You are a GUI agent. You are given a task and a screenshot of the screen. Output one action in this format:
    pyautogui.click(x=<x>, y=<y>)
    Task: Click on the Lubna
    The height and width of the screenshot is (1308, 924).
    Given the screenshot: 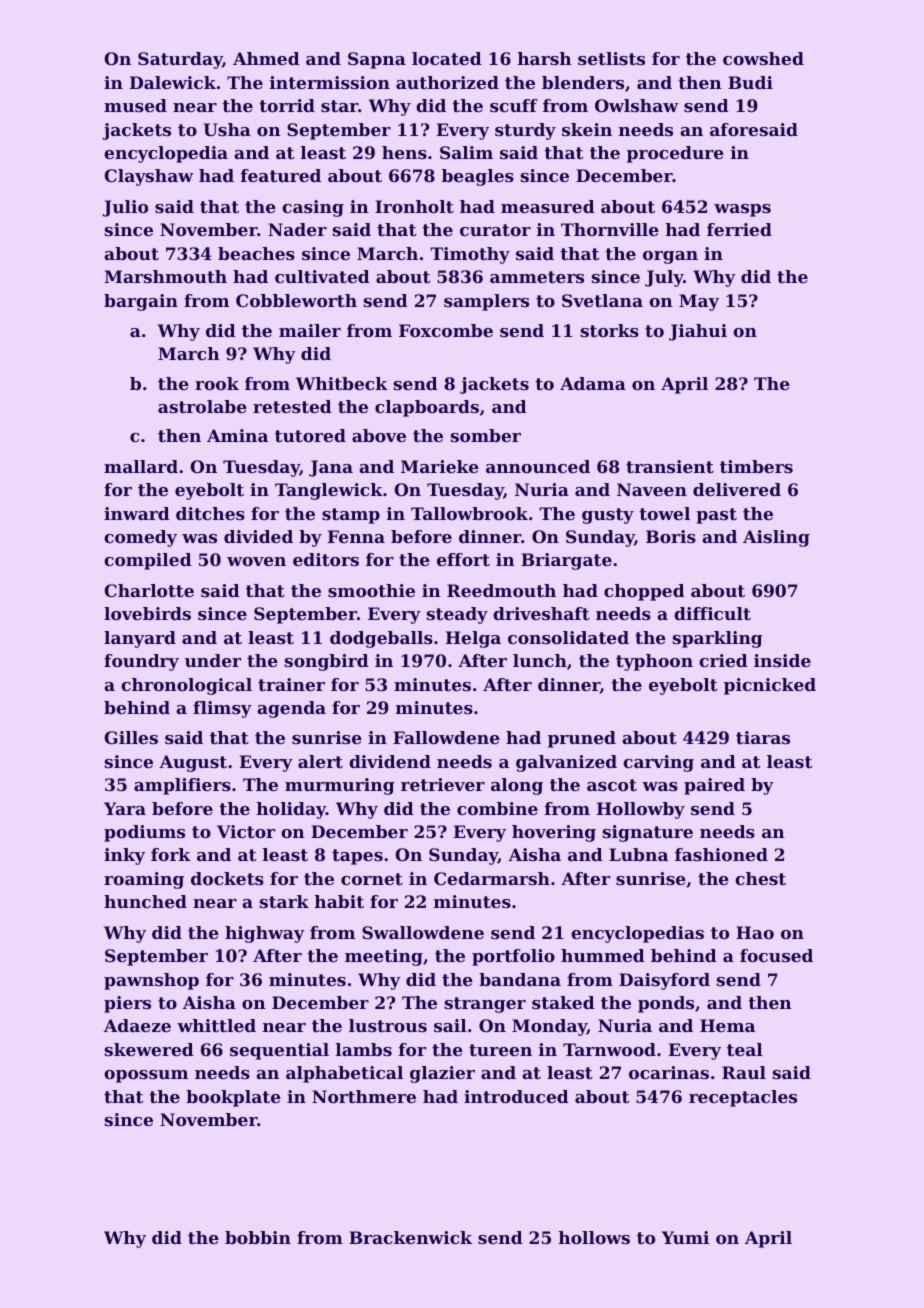 What is the action you would take?
    pyautogui.click(x=638, y=854)
